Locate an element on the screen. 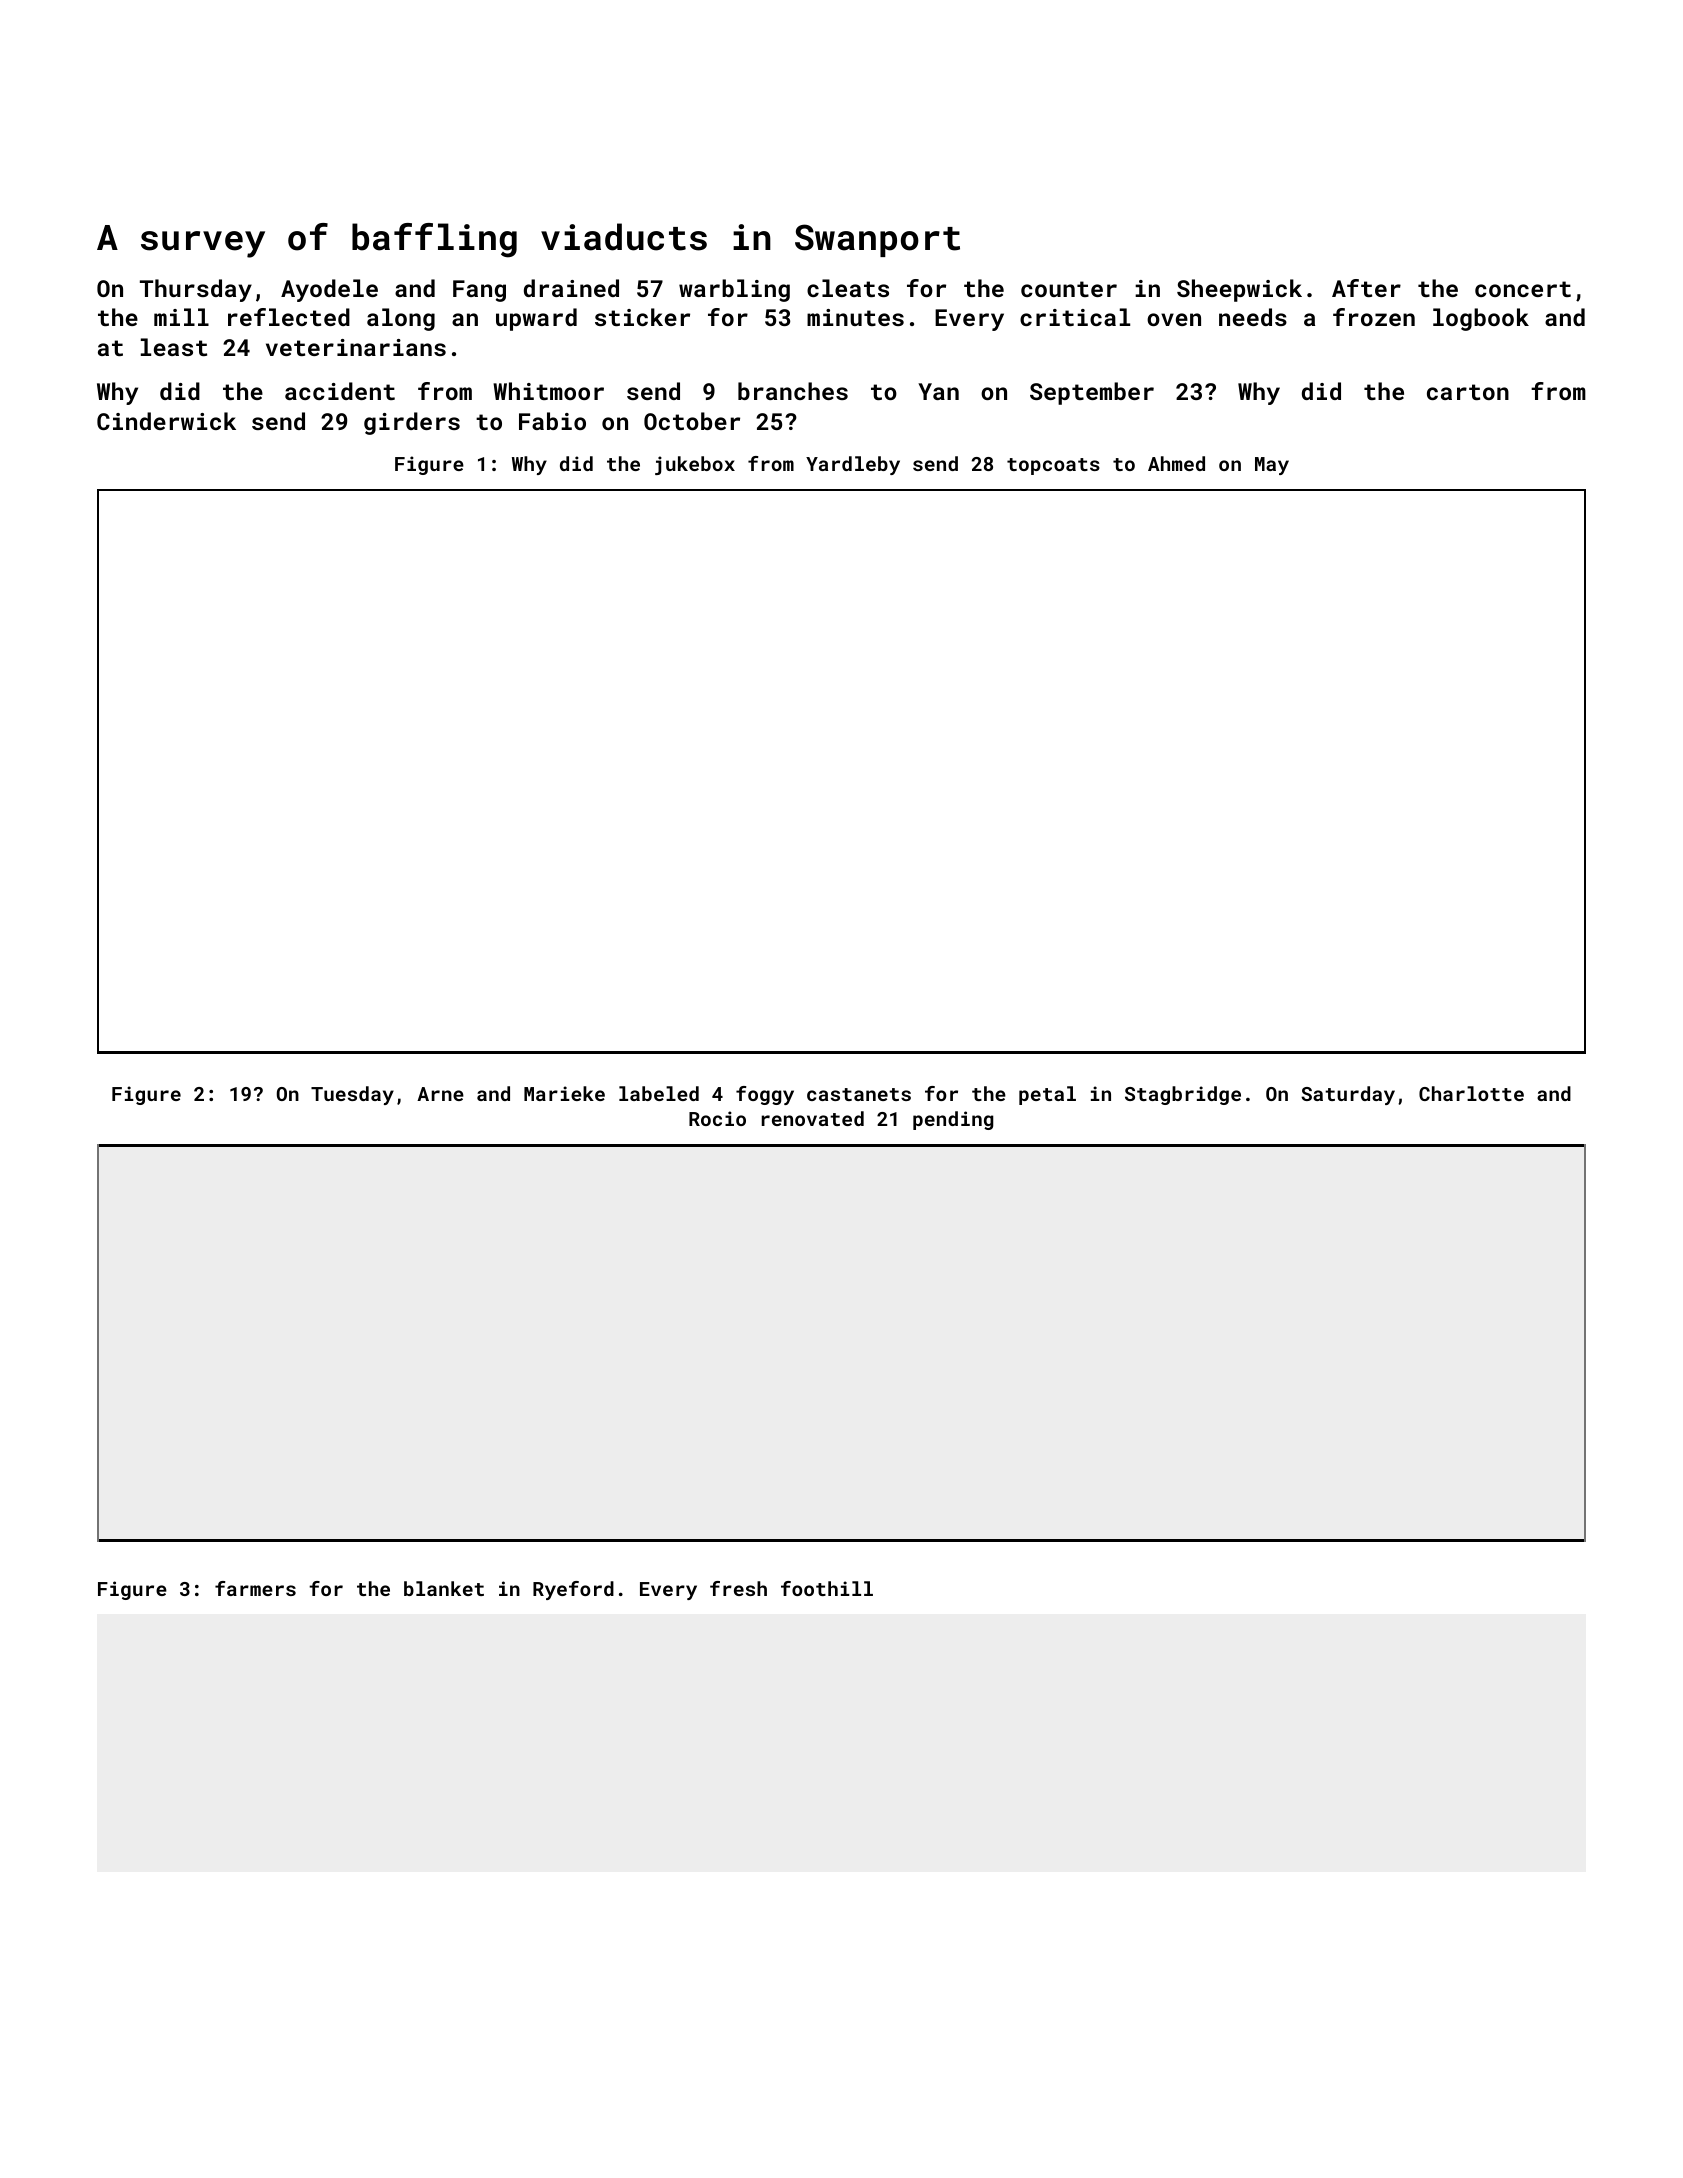 This screenshot has height=2178, width=1683. concert is located at coordinates (1523, 289).
